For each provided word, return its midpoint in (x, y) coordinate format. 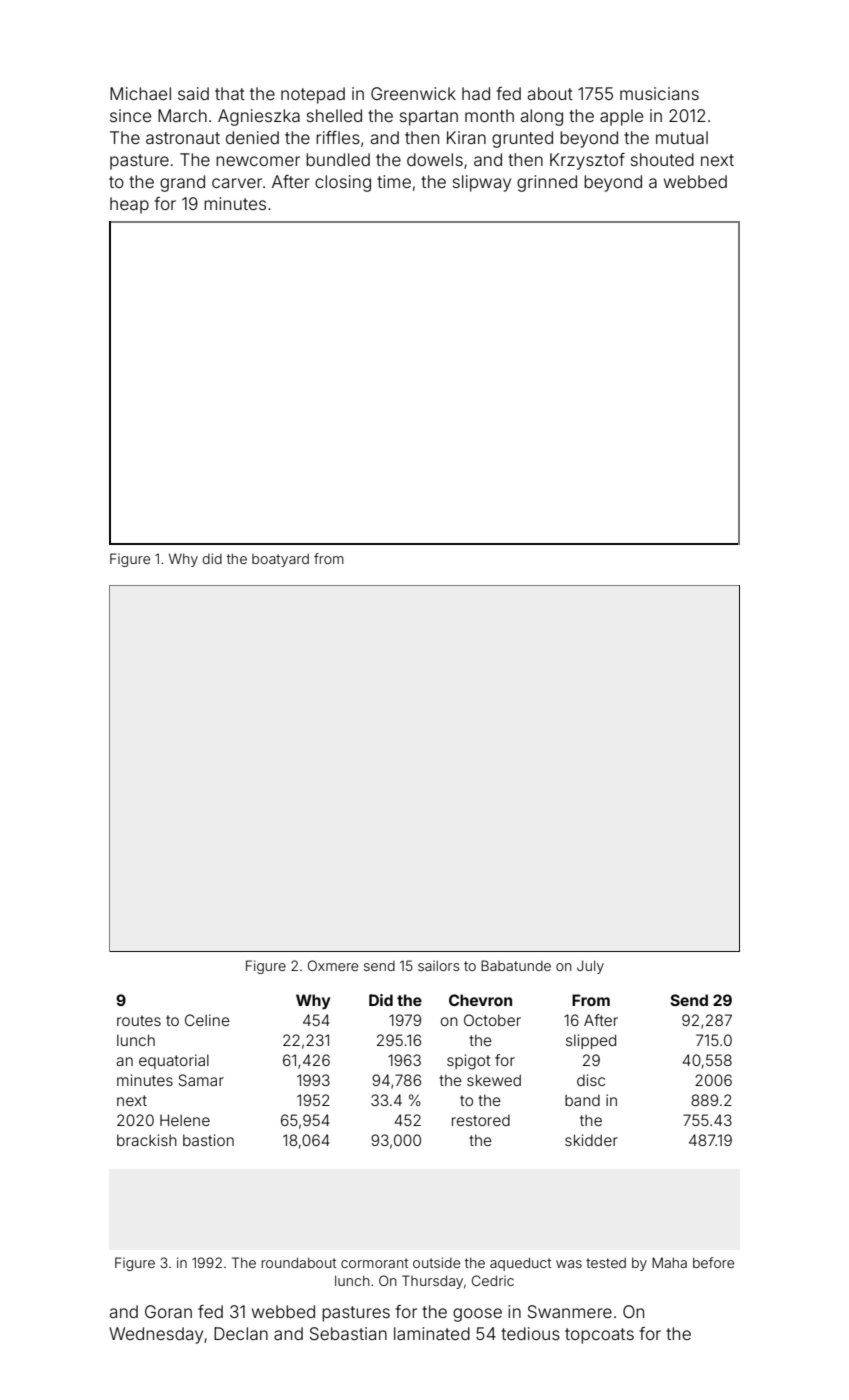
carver (237, 183)
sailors (439, 965)
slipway (482, 183)
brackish (147, 1140)
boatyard (280, 560)
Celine (207, 1020)
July (590, 967)
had (476, 93)
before (713, 1262)
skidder (591, 1140)
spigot (469, 1062)
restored (481, 1120)
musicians (659, 93)
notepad (313, 95)
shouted (662, 159)
